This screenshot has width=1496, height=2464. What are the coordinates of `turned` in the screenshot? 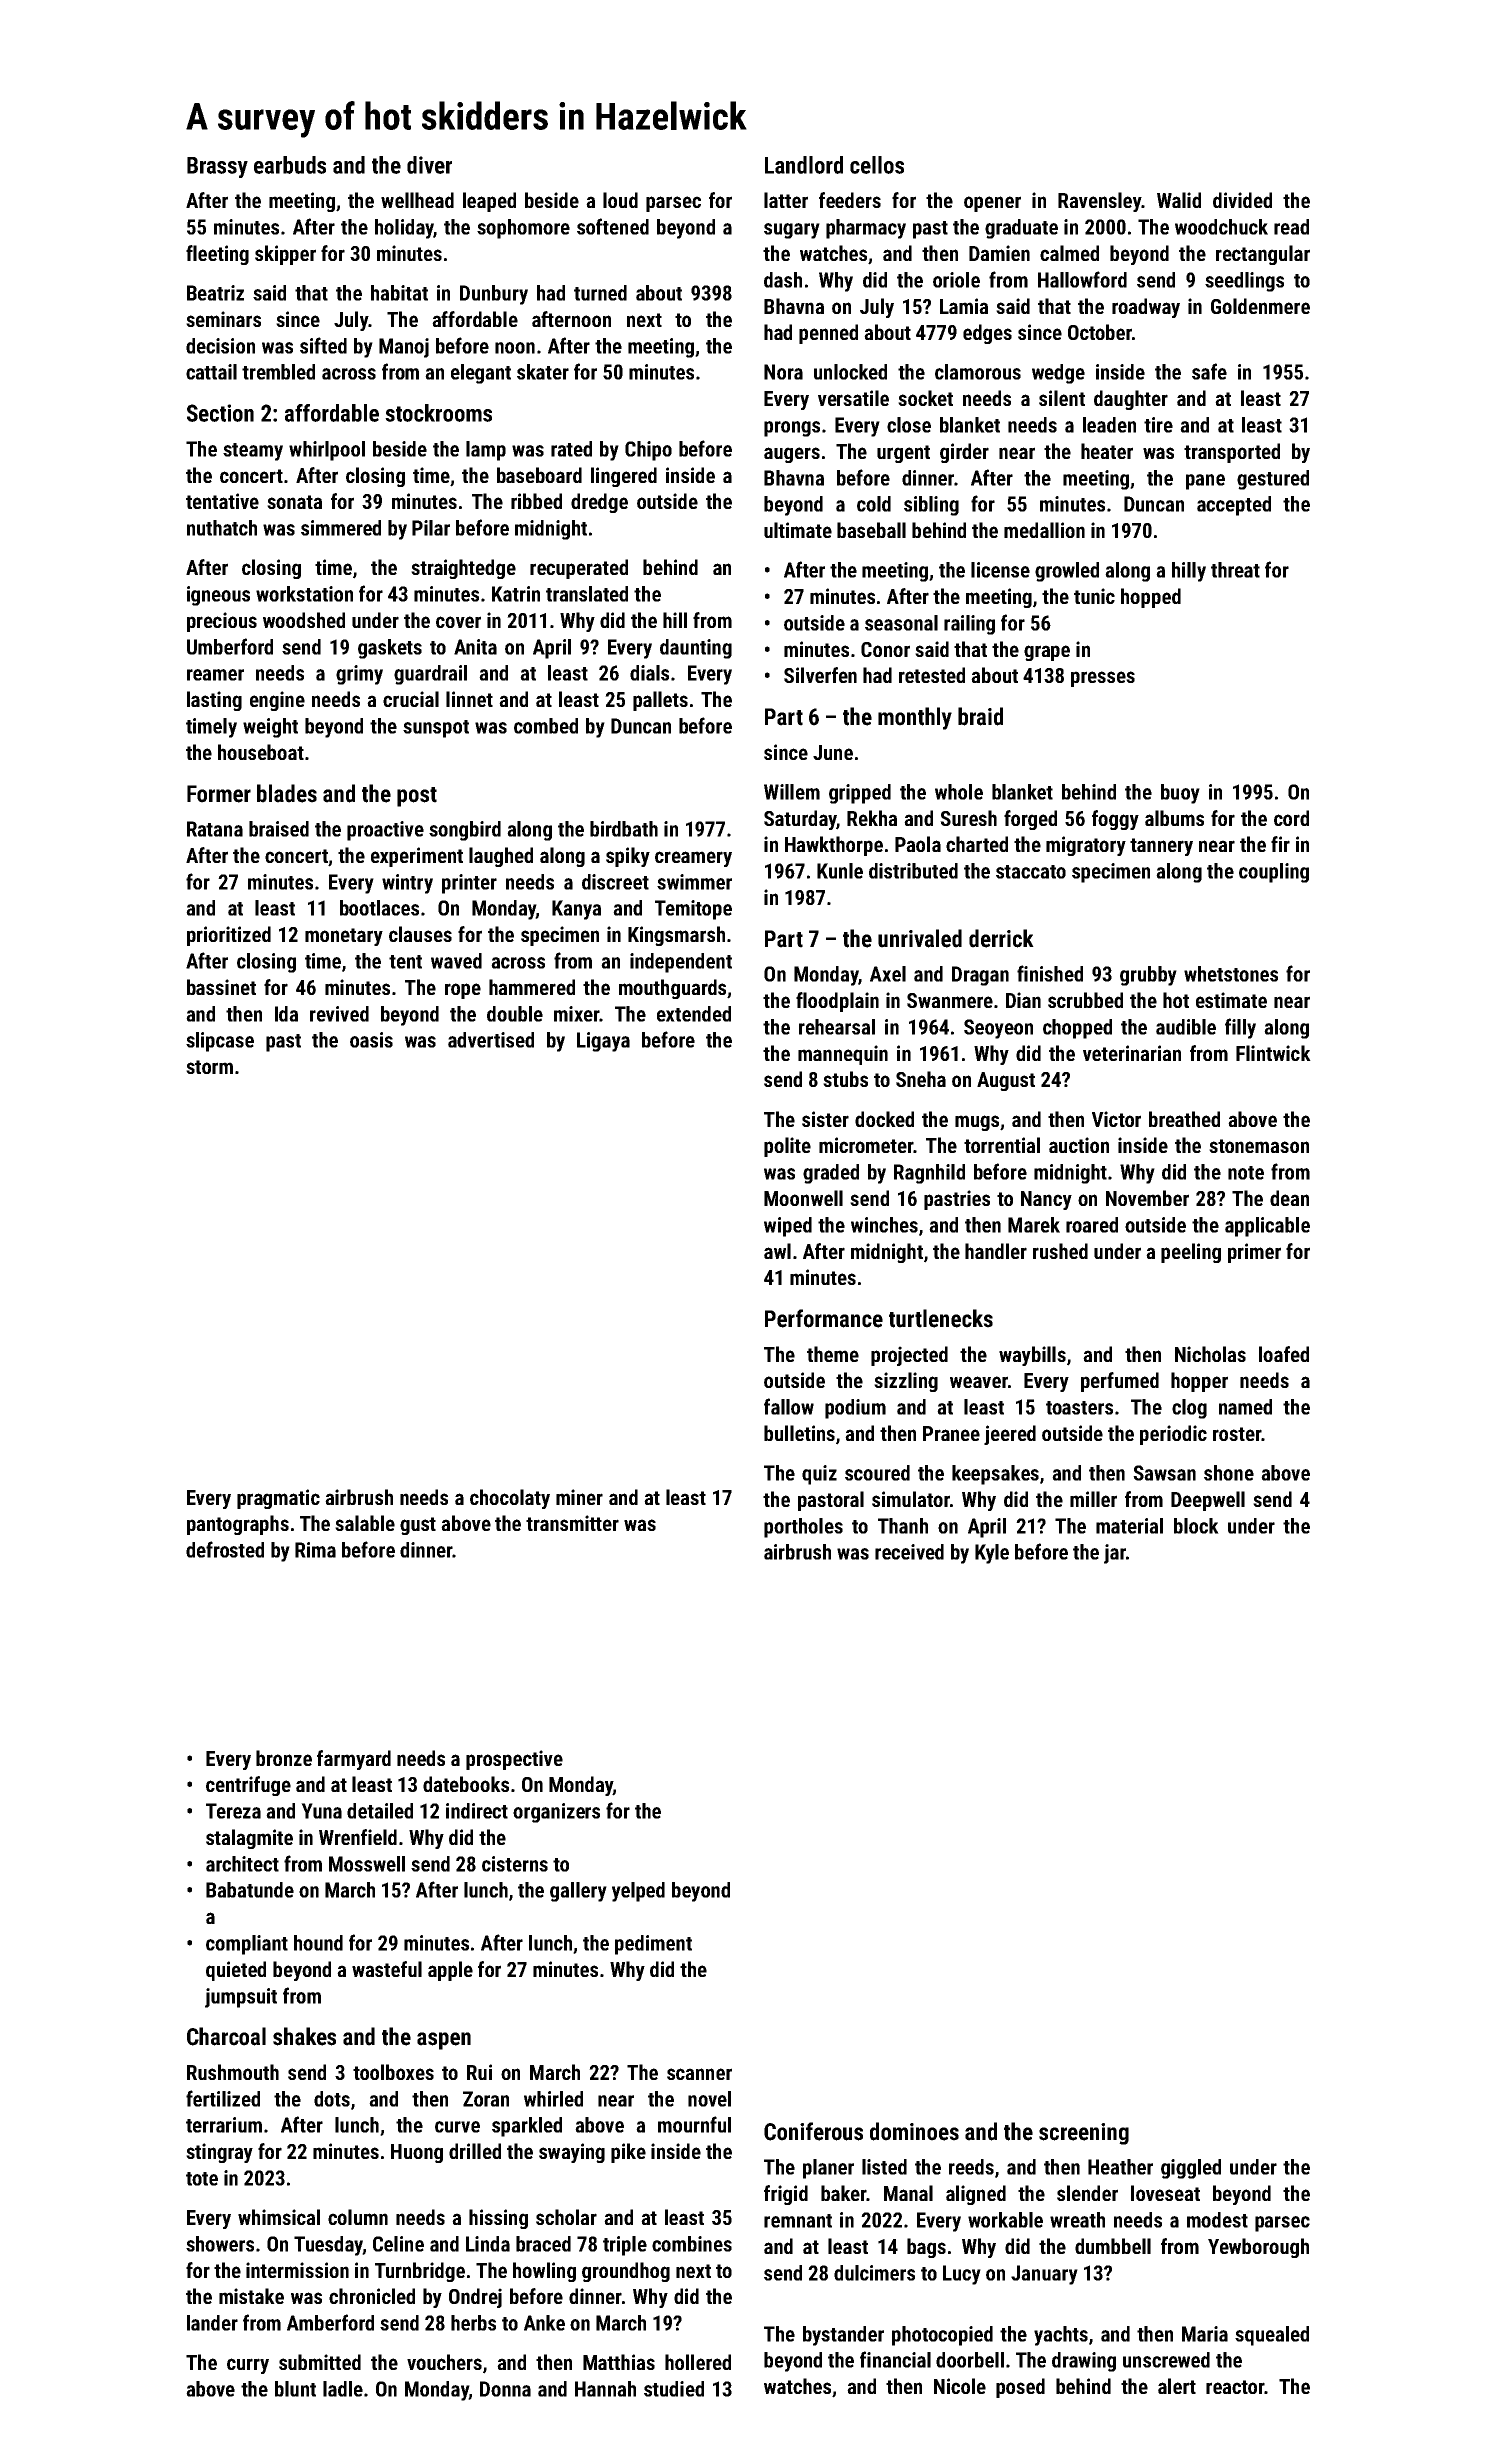 It's located at (600, 293).
